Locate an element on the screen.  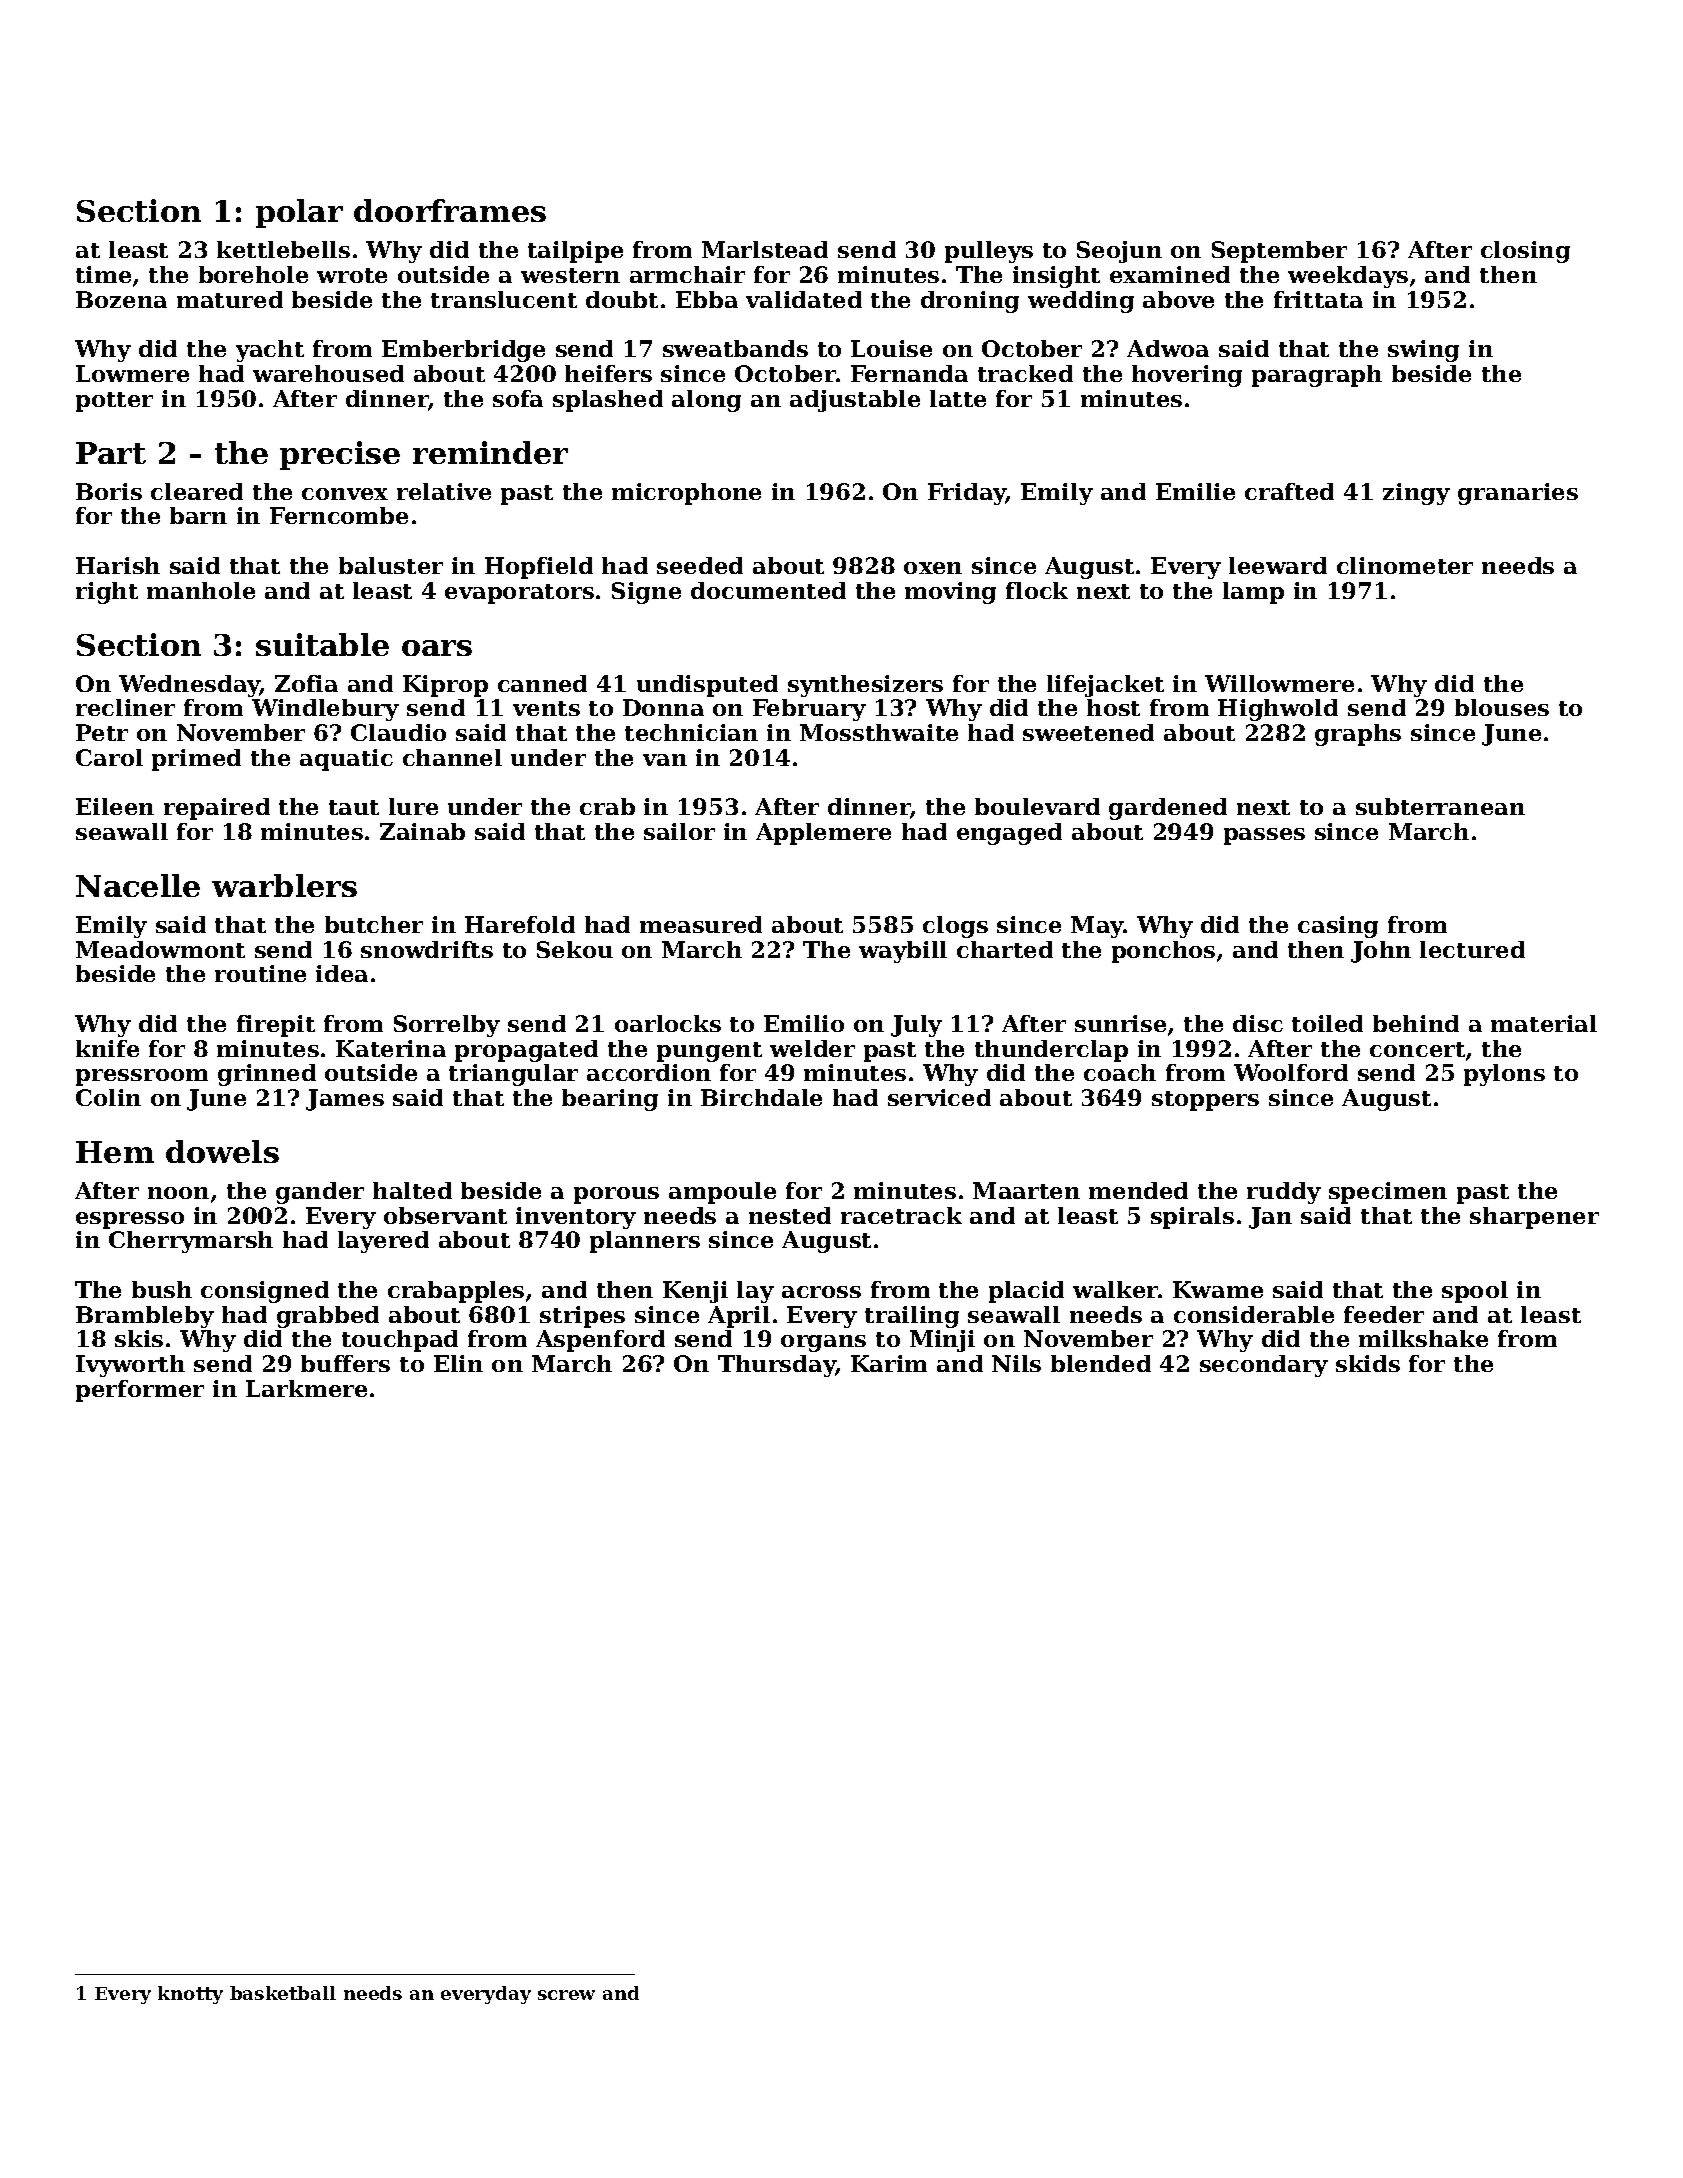
oars is located at coordinates (437, 648).
